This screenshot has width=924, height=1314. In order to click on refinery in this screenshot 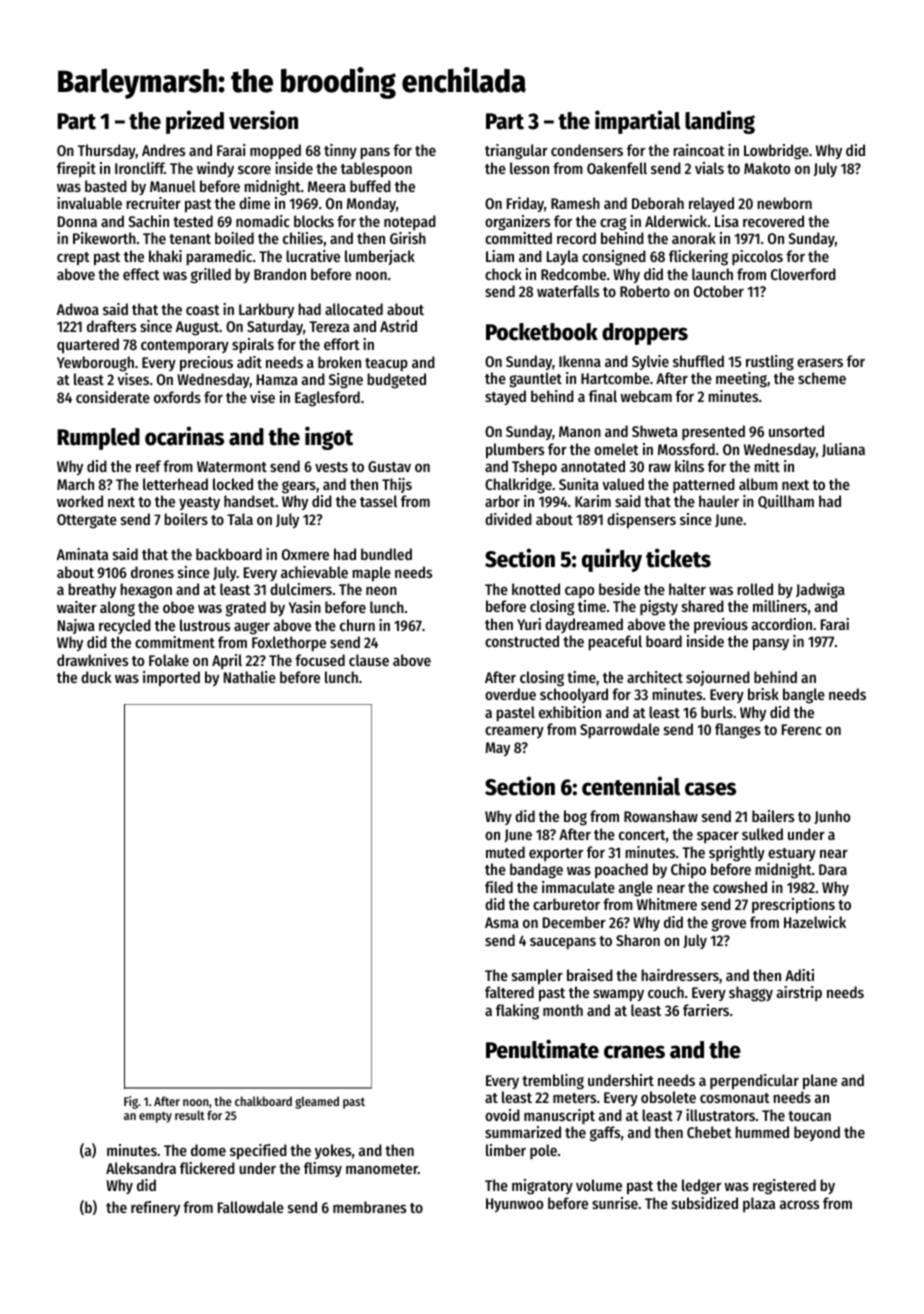, I will do `click(155, 1208)`.
